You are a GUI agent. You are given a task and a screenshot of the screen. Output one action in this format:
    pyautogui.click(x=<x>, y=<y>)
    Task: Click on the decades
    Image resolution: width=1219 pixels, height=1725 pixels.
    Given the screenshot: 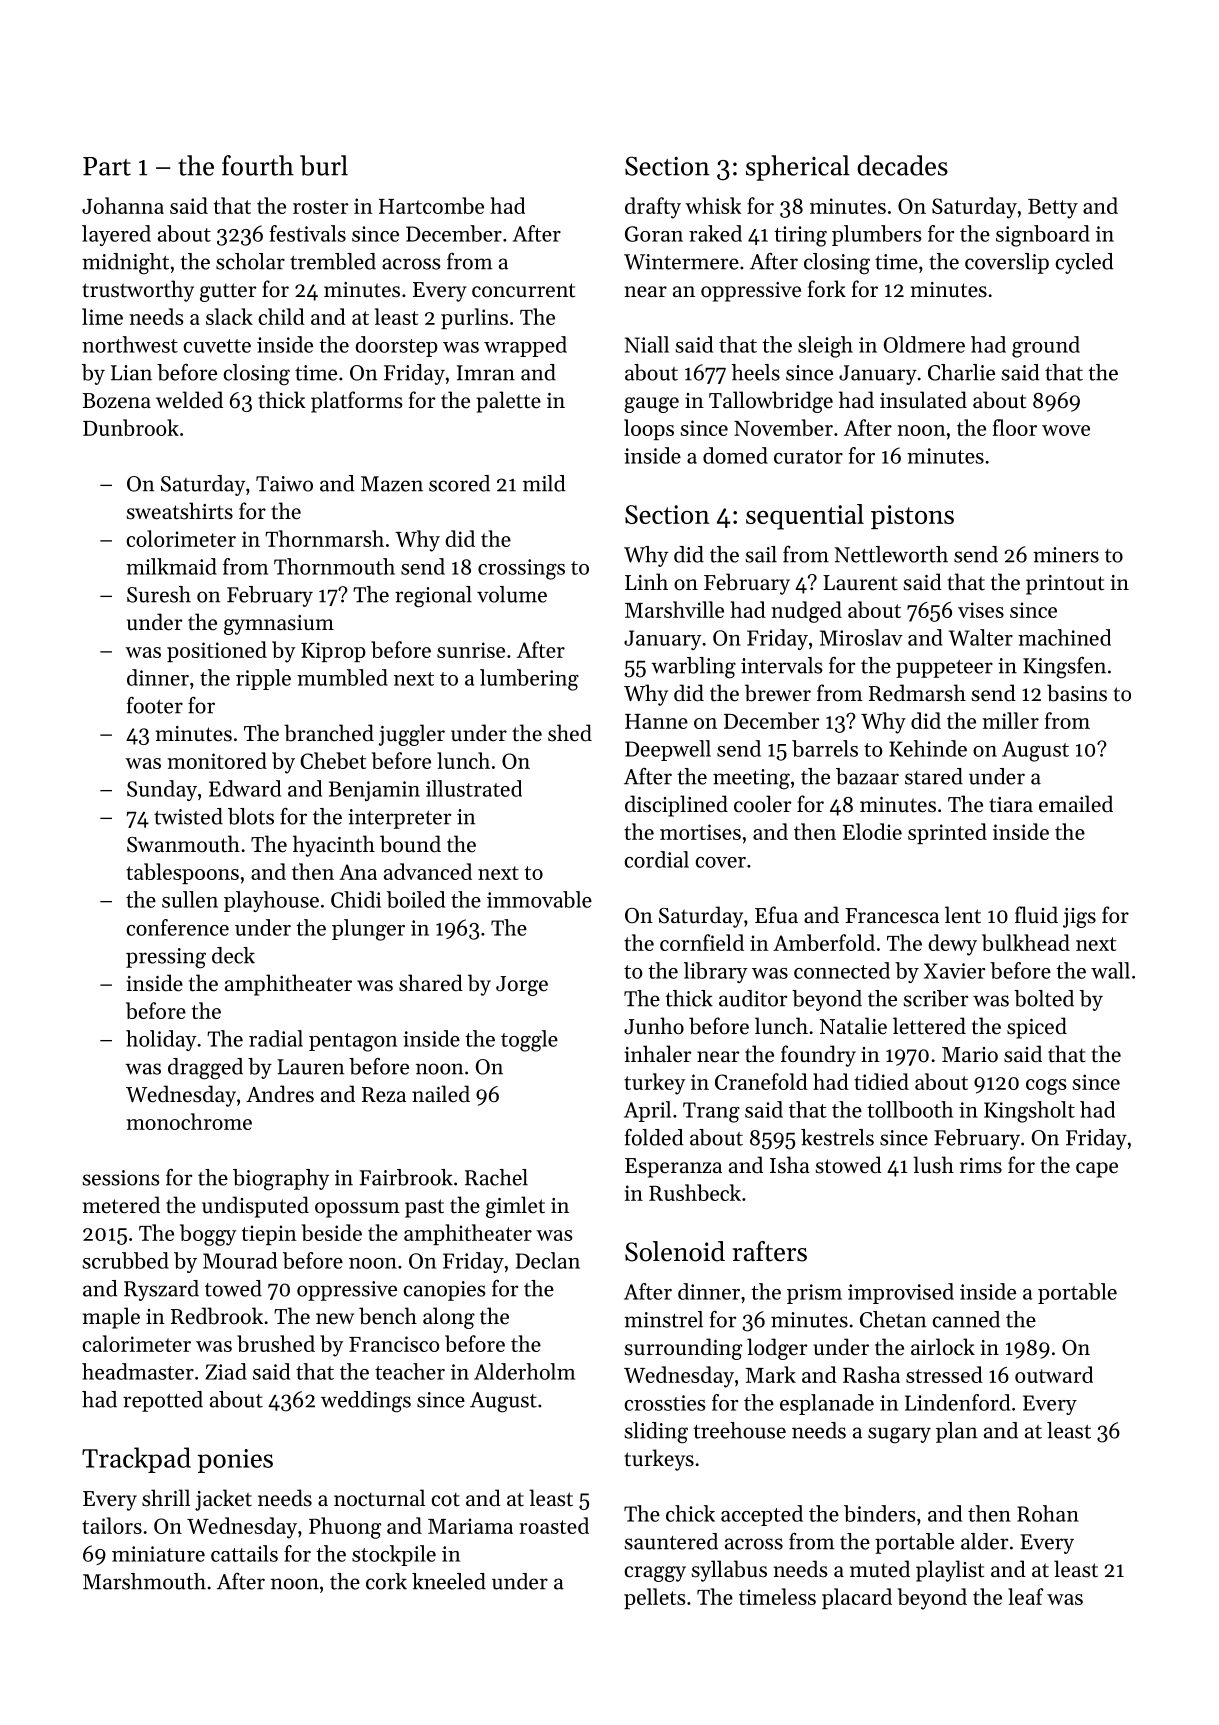 What is the action you would take?
    pyautogui.click(x=902, y=165)
